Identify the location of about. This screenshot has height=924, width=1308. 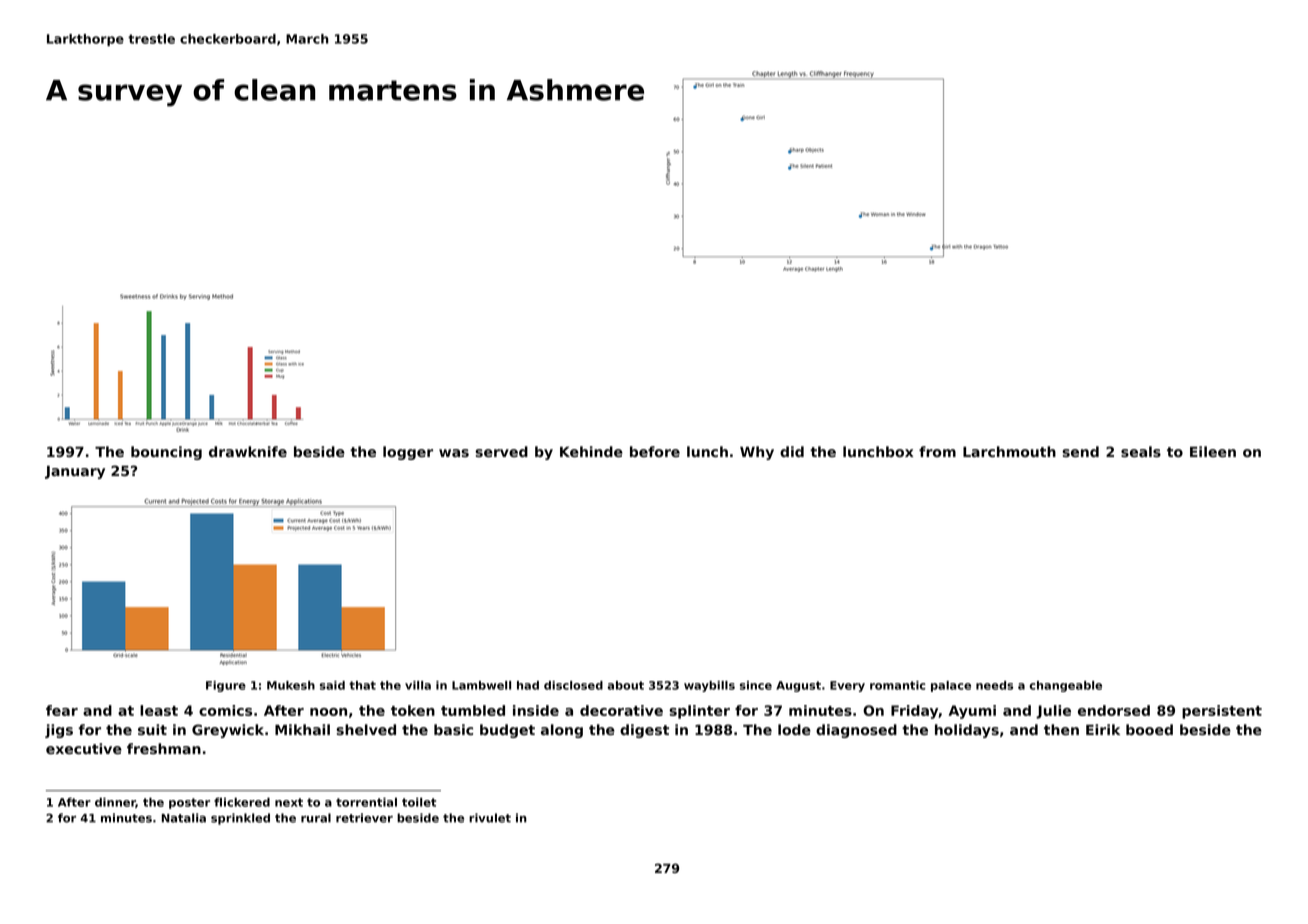
(625, 685).
